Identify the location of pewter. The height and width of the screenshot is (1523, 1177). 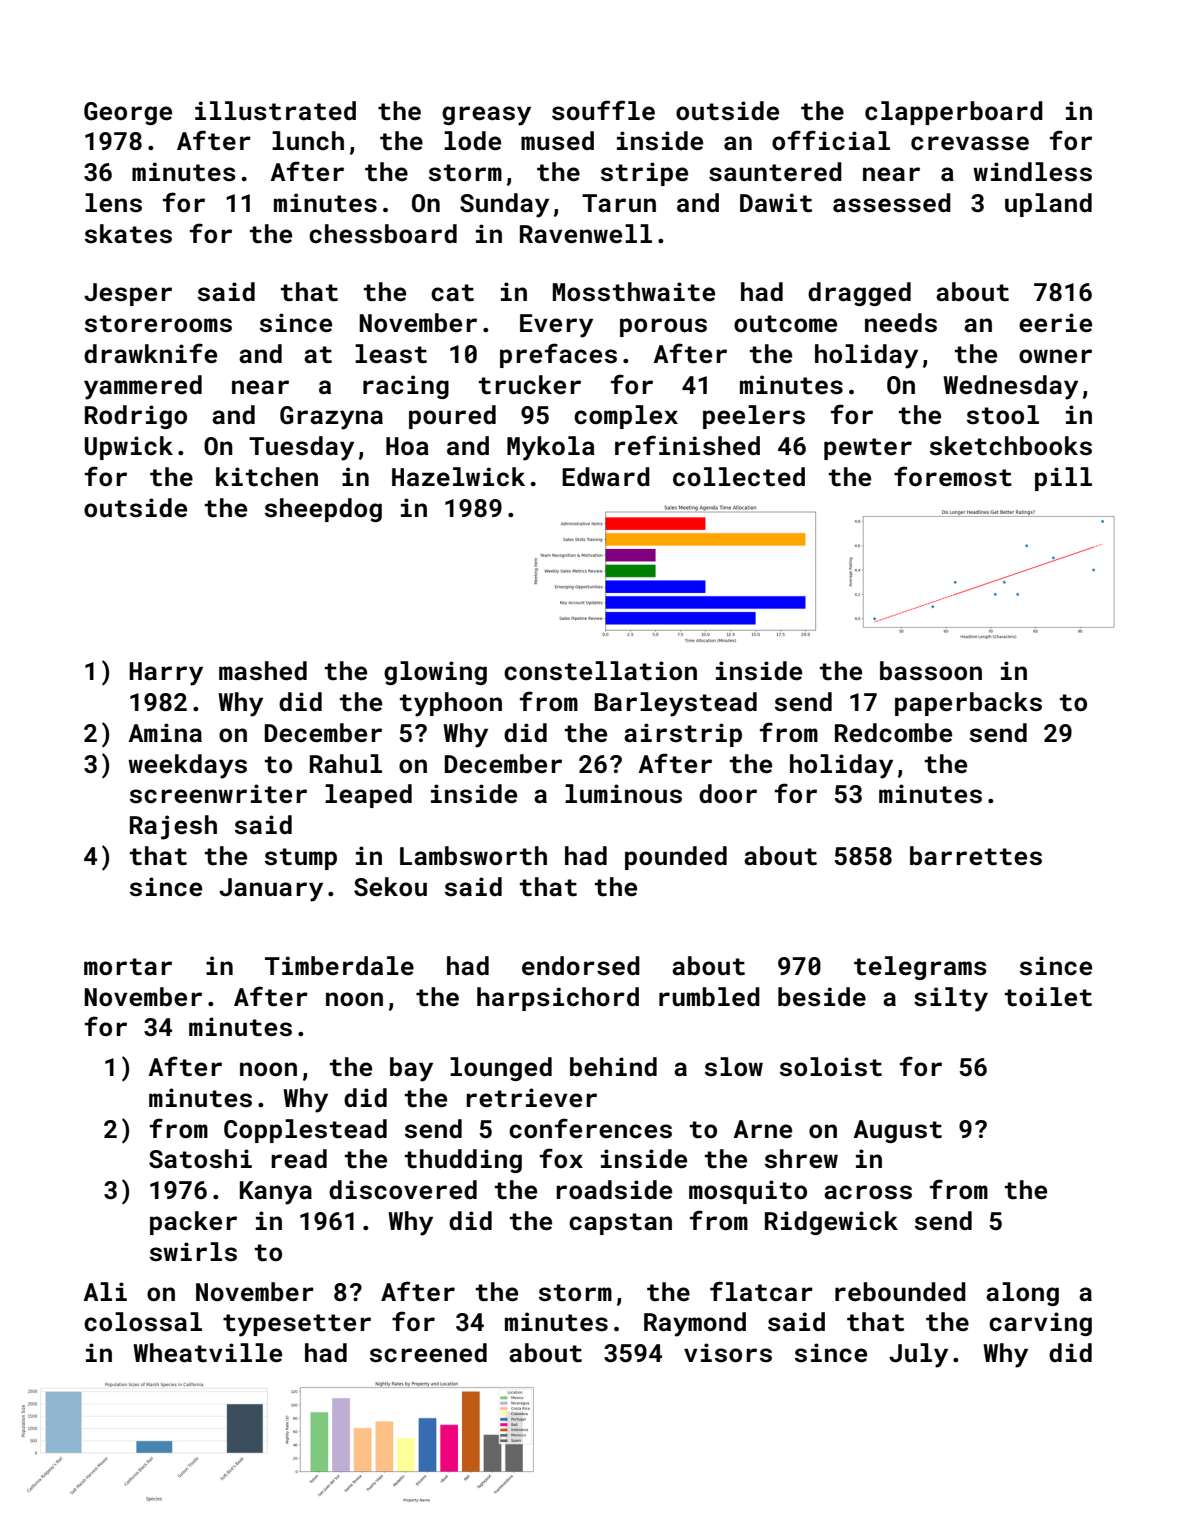
(868, 449).
